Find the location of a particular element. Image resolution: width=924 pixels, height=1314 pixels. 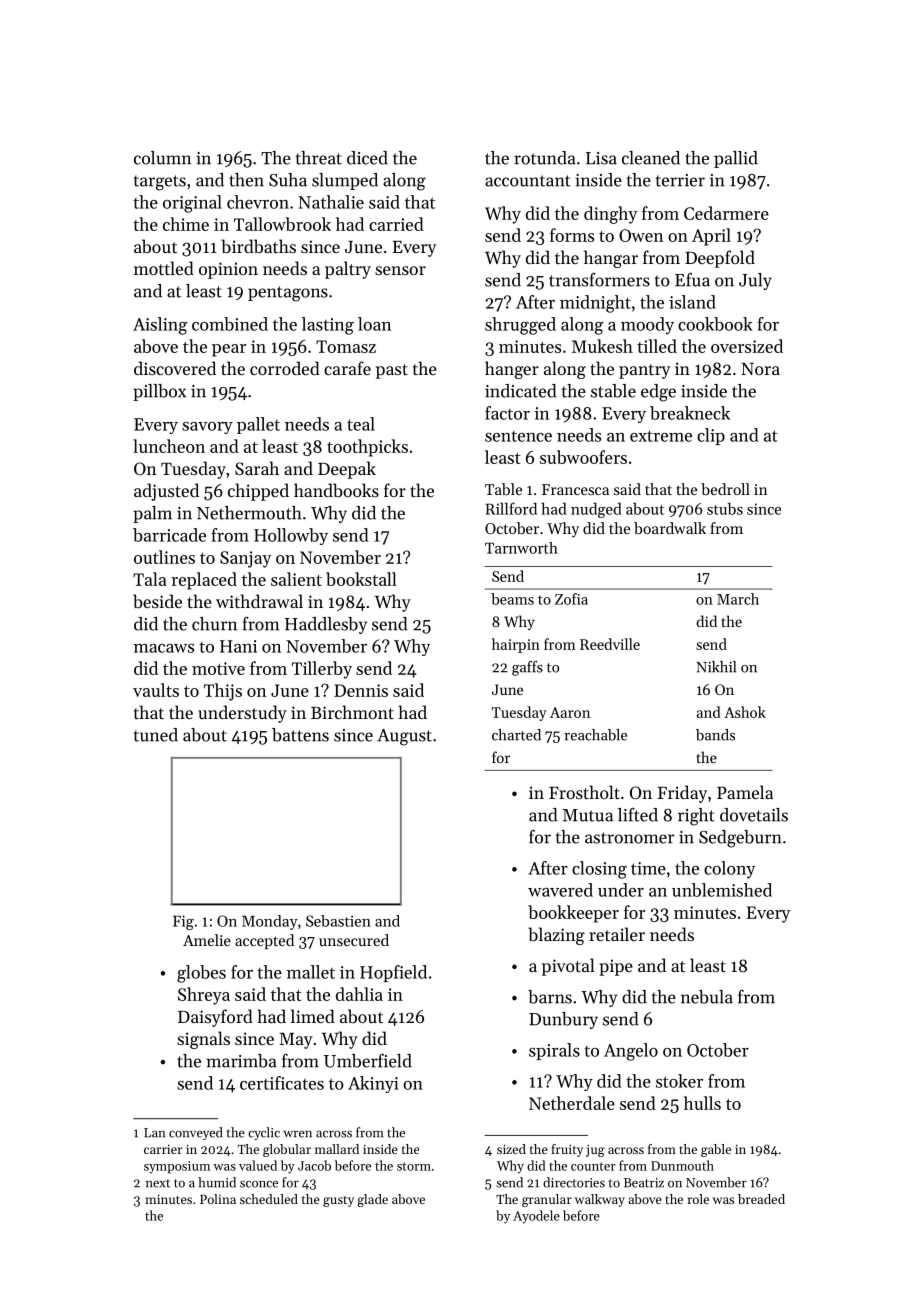

accepted is located at coordinates (264, 941).
